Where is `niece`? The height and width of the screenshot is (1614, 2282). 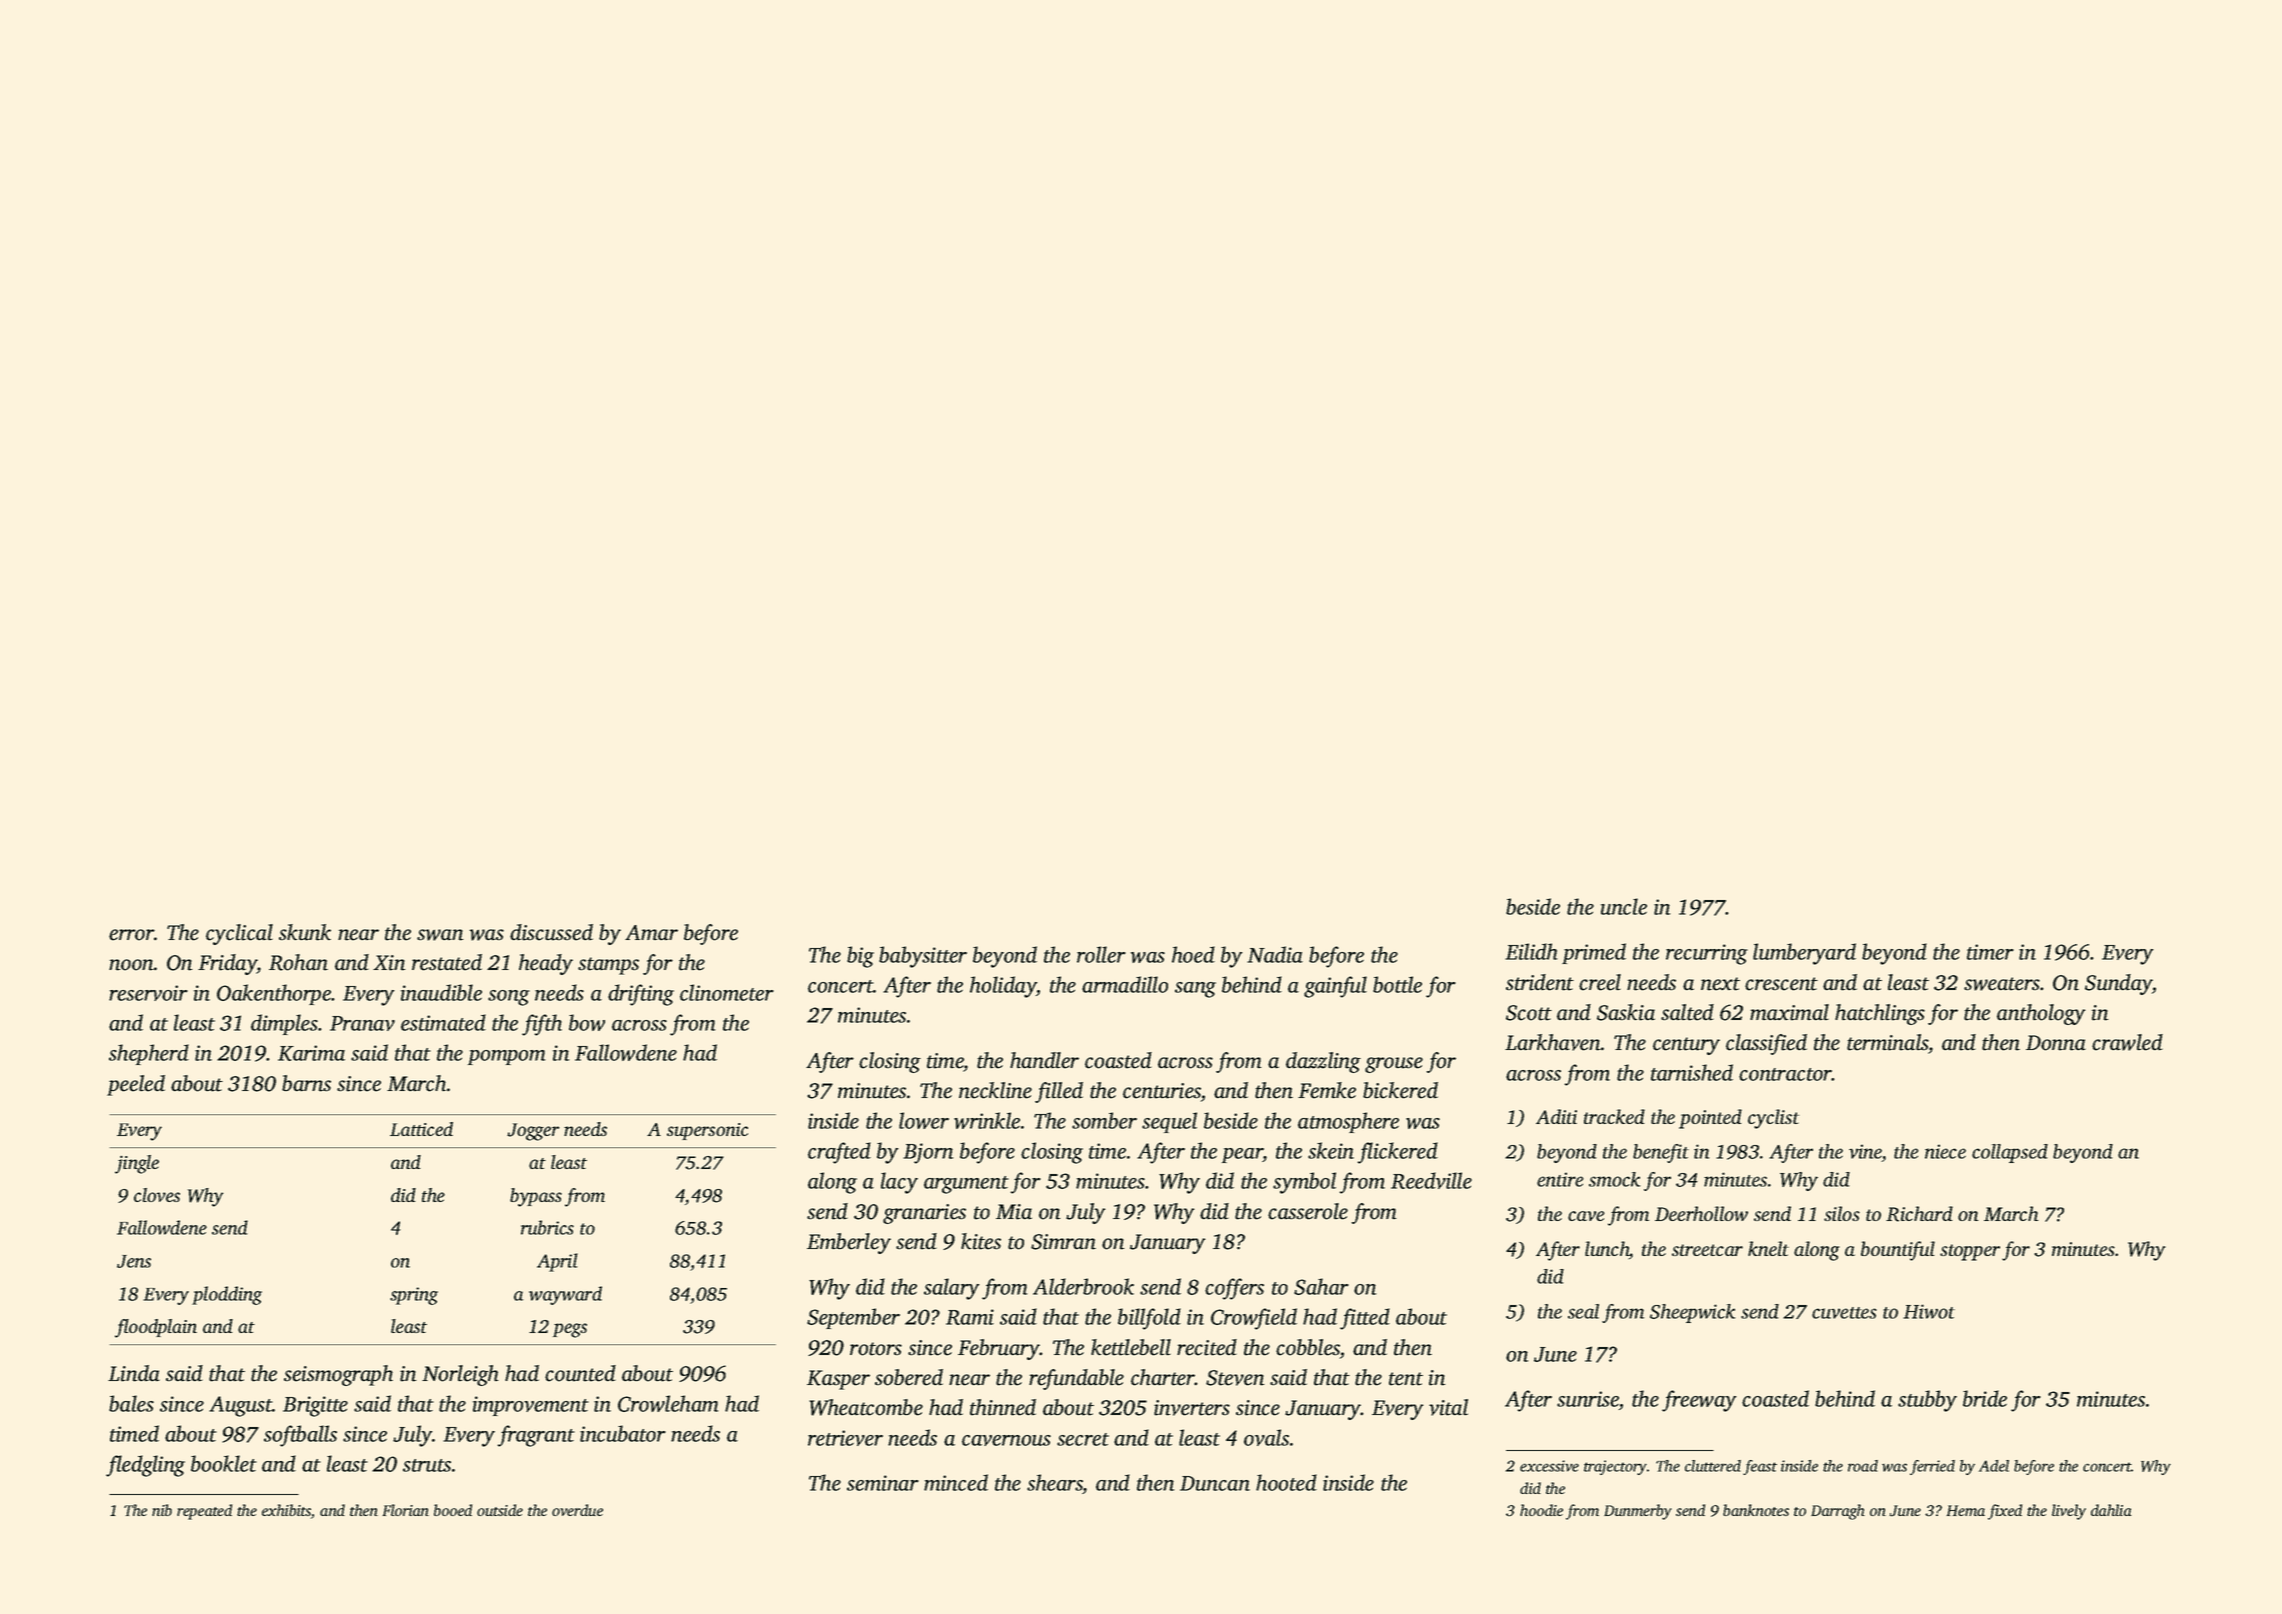
niece is located at coordinates (1945, 1151).
